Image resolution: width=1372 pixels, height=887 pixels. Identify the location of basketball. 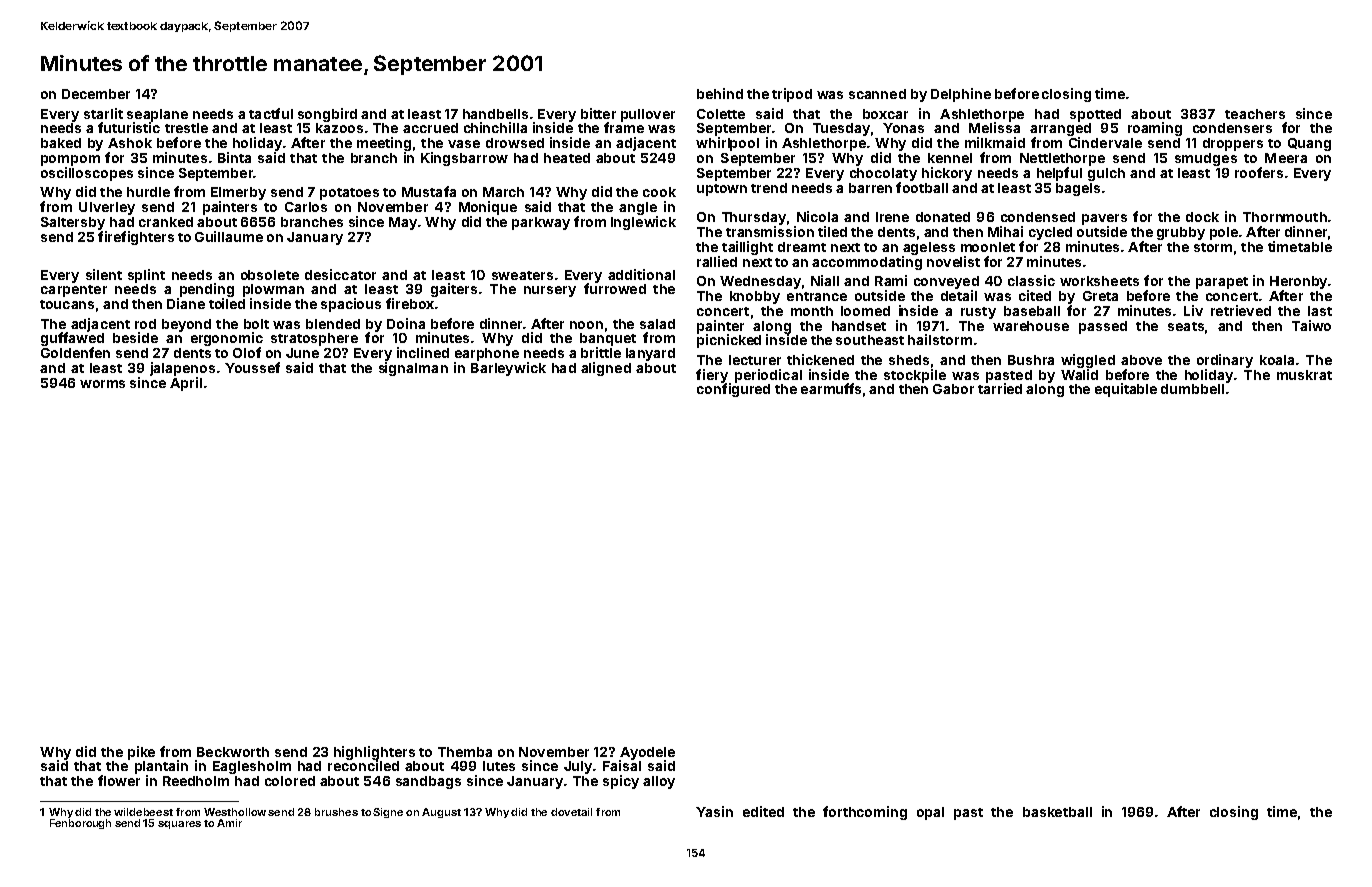
(1057, 812).
